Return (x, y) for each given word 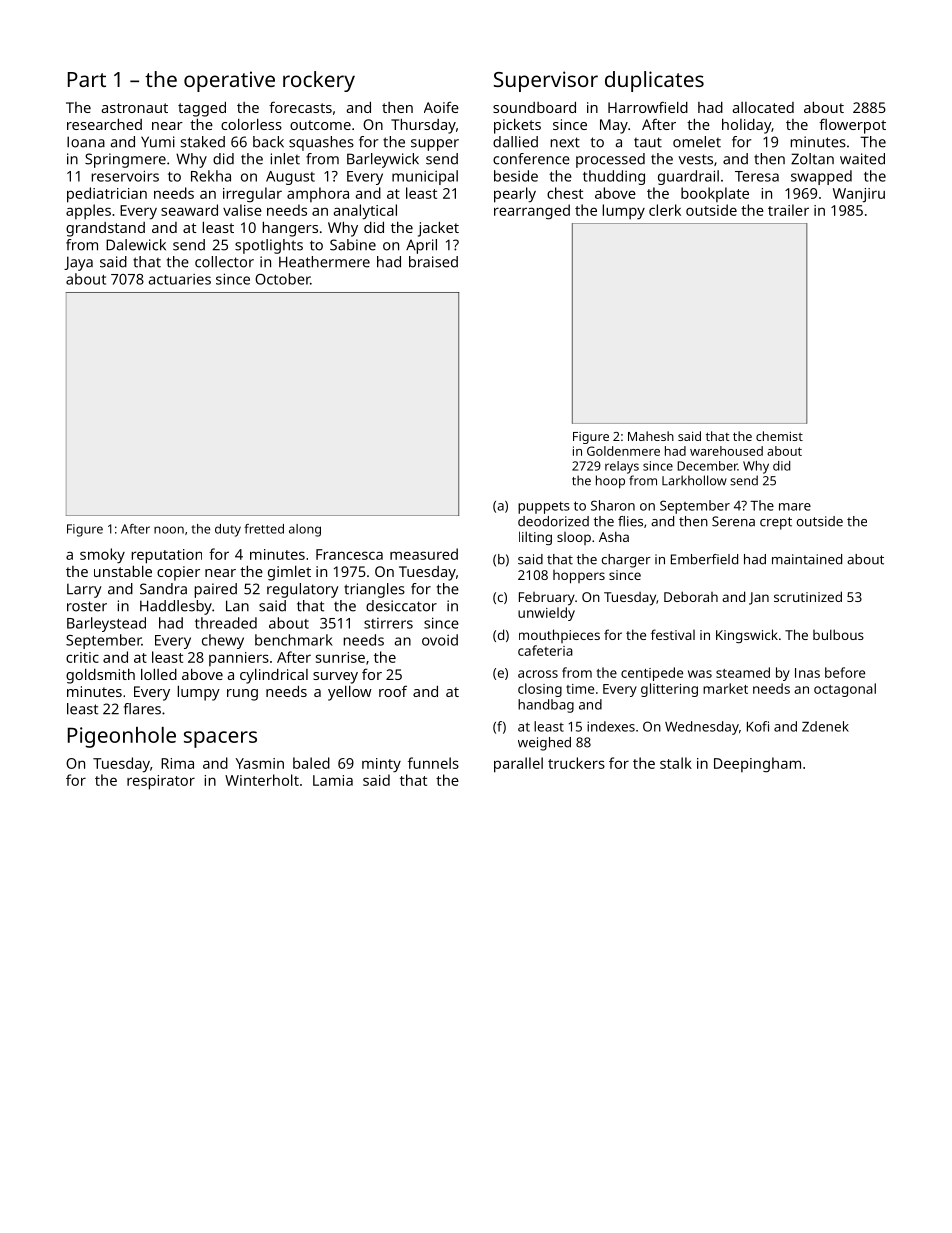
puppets (544, 507)
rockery (319, 81)
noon (169, 530)
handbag (546, 706)
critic (82, 657)
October (282, 279)
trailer (788, 210)
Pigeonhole (122, 737)
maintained (807, 559)
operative (229, 81)
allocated (763, 107)
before (845, 672)
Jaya (78, 263)
